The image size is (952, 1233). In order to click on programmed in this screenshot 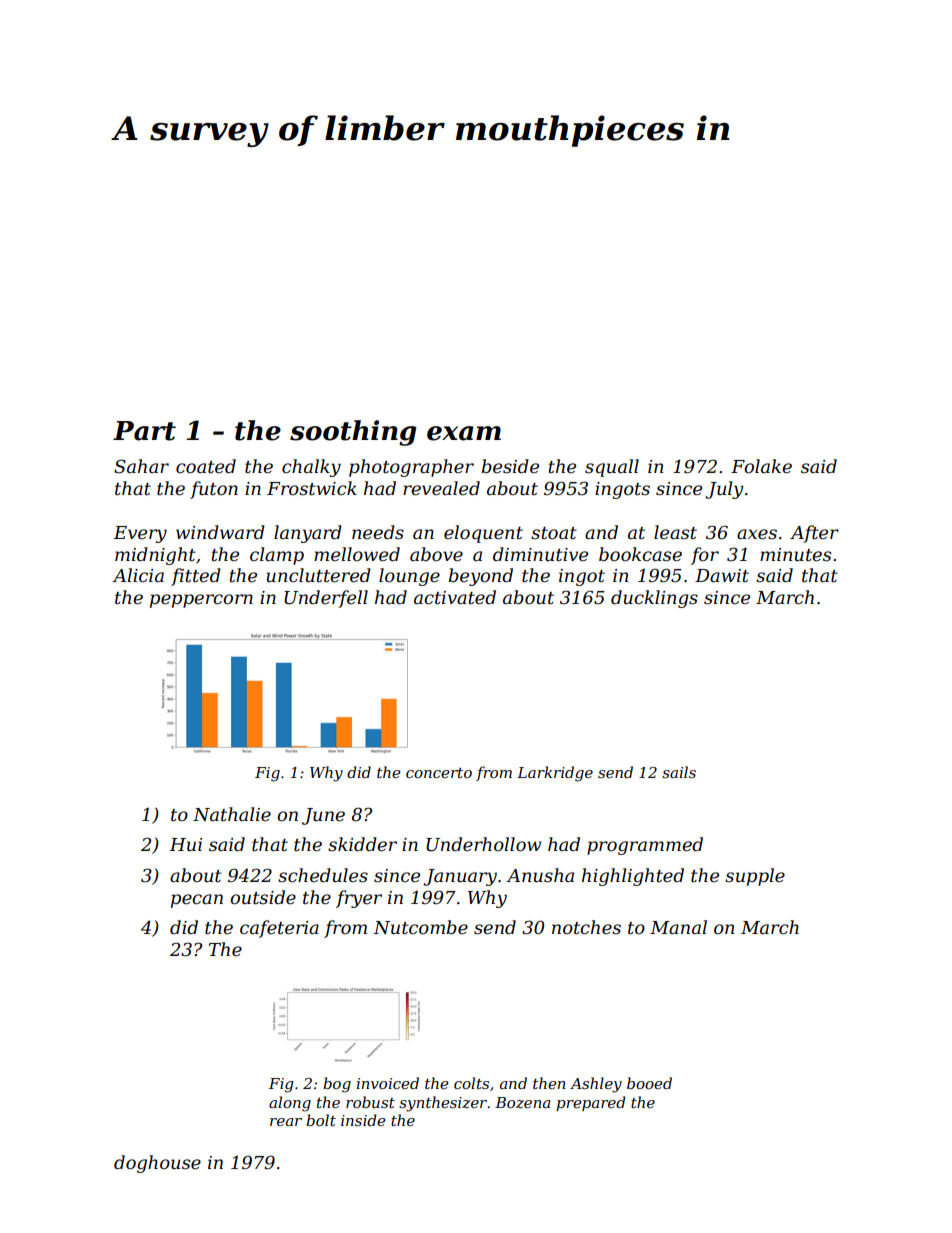, I will do `click(645, 846)`.
